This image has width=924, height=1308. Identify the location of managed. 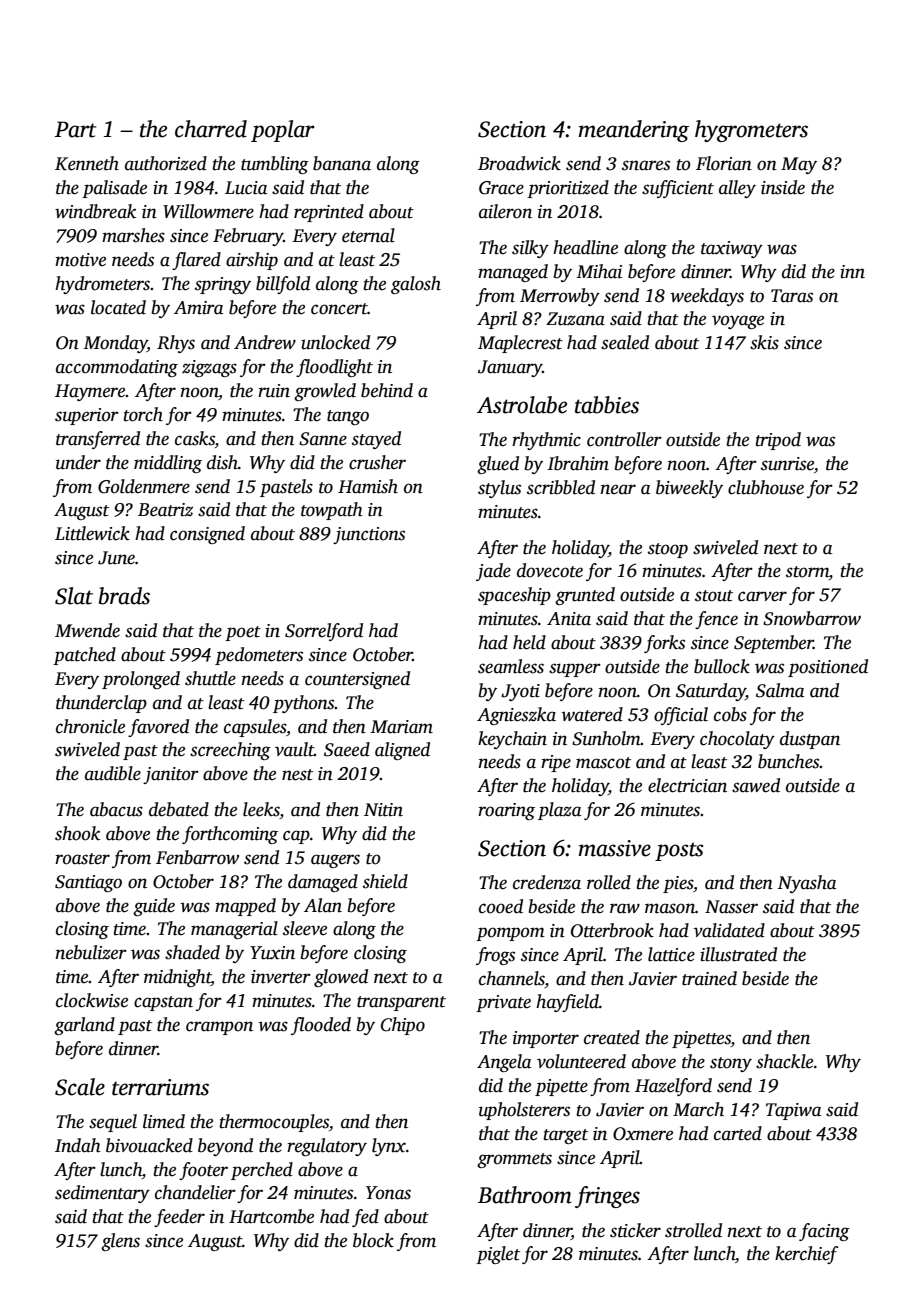
(513, 273).
